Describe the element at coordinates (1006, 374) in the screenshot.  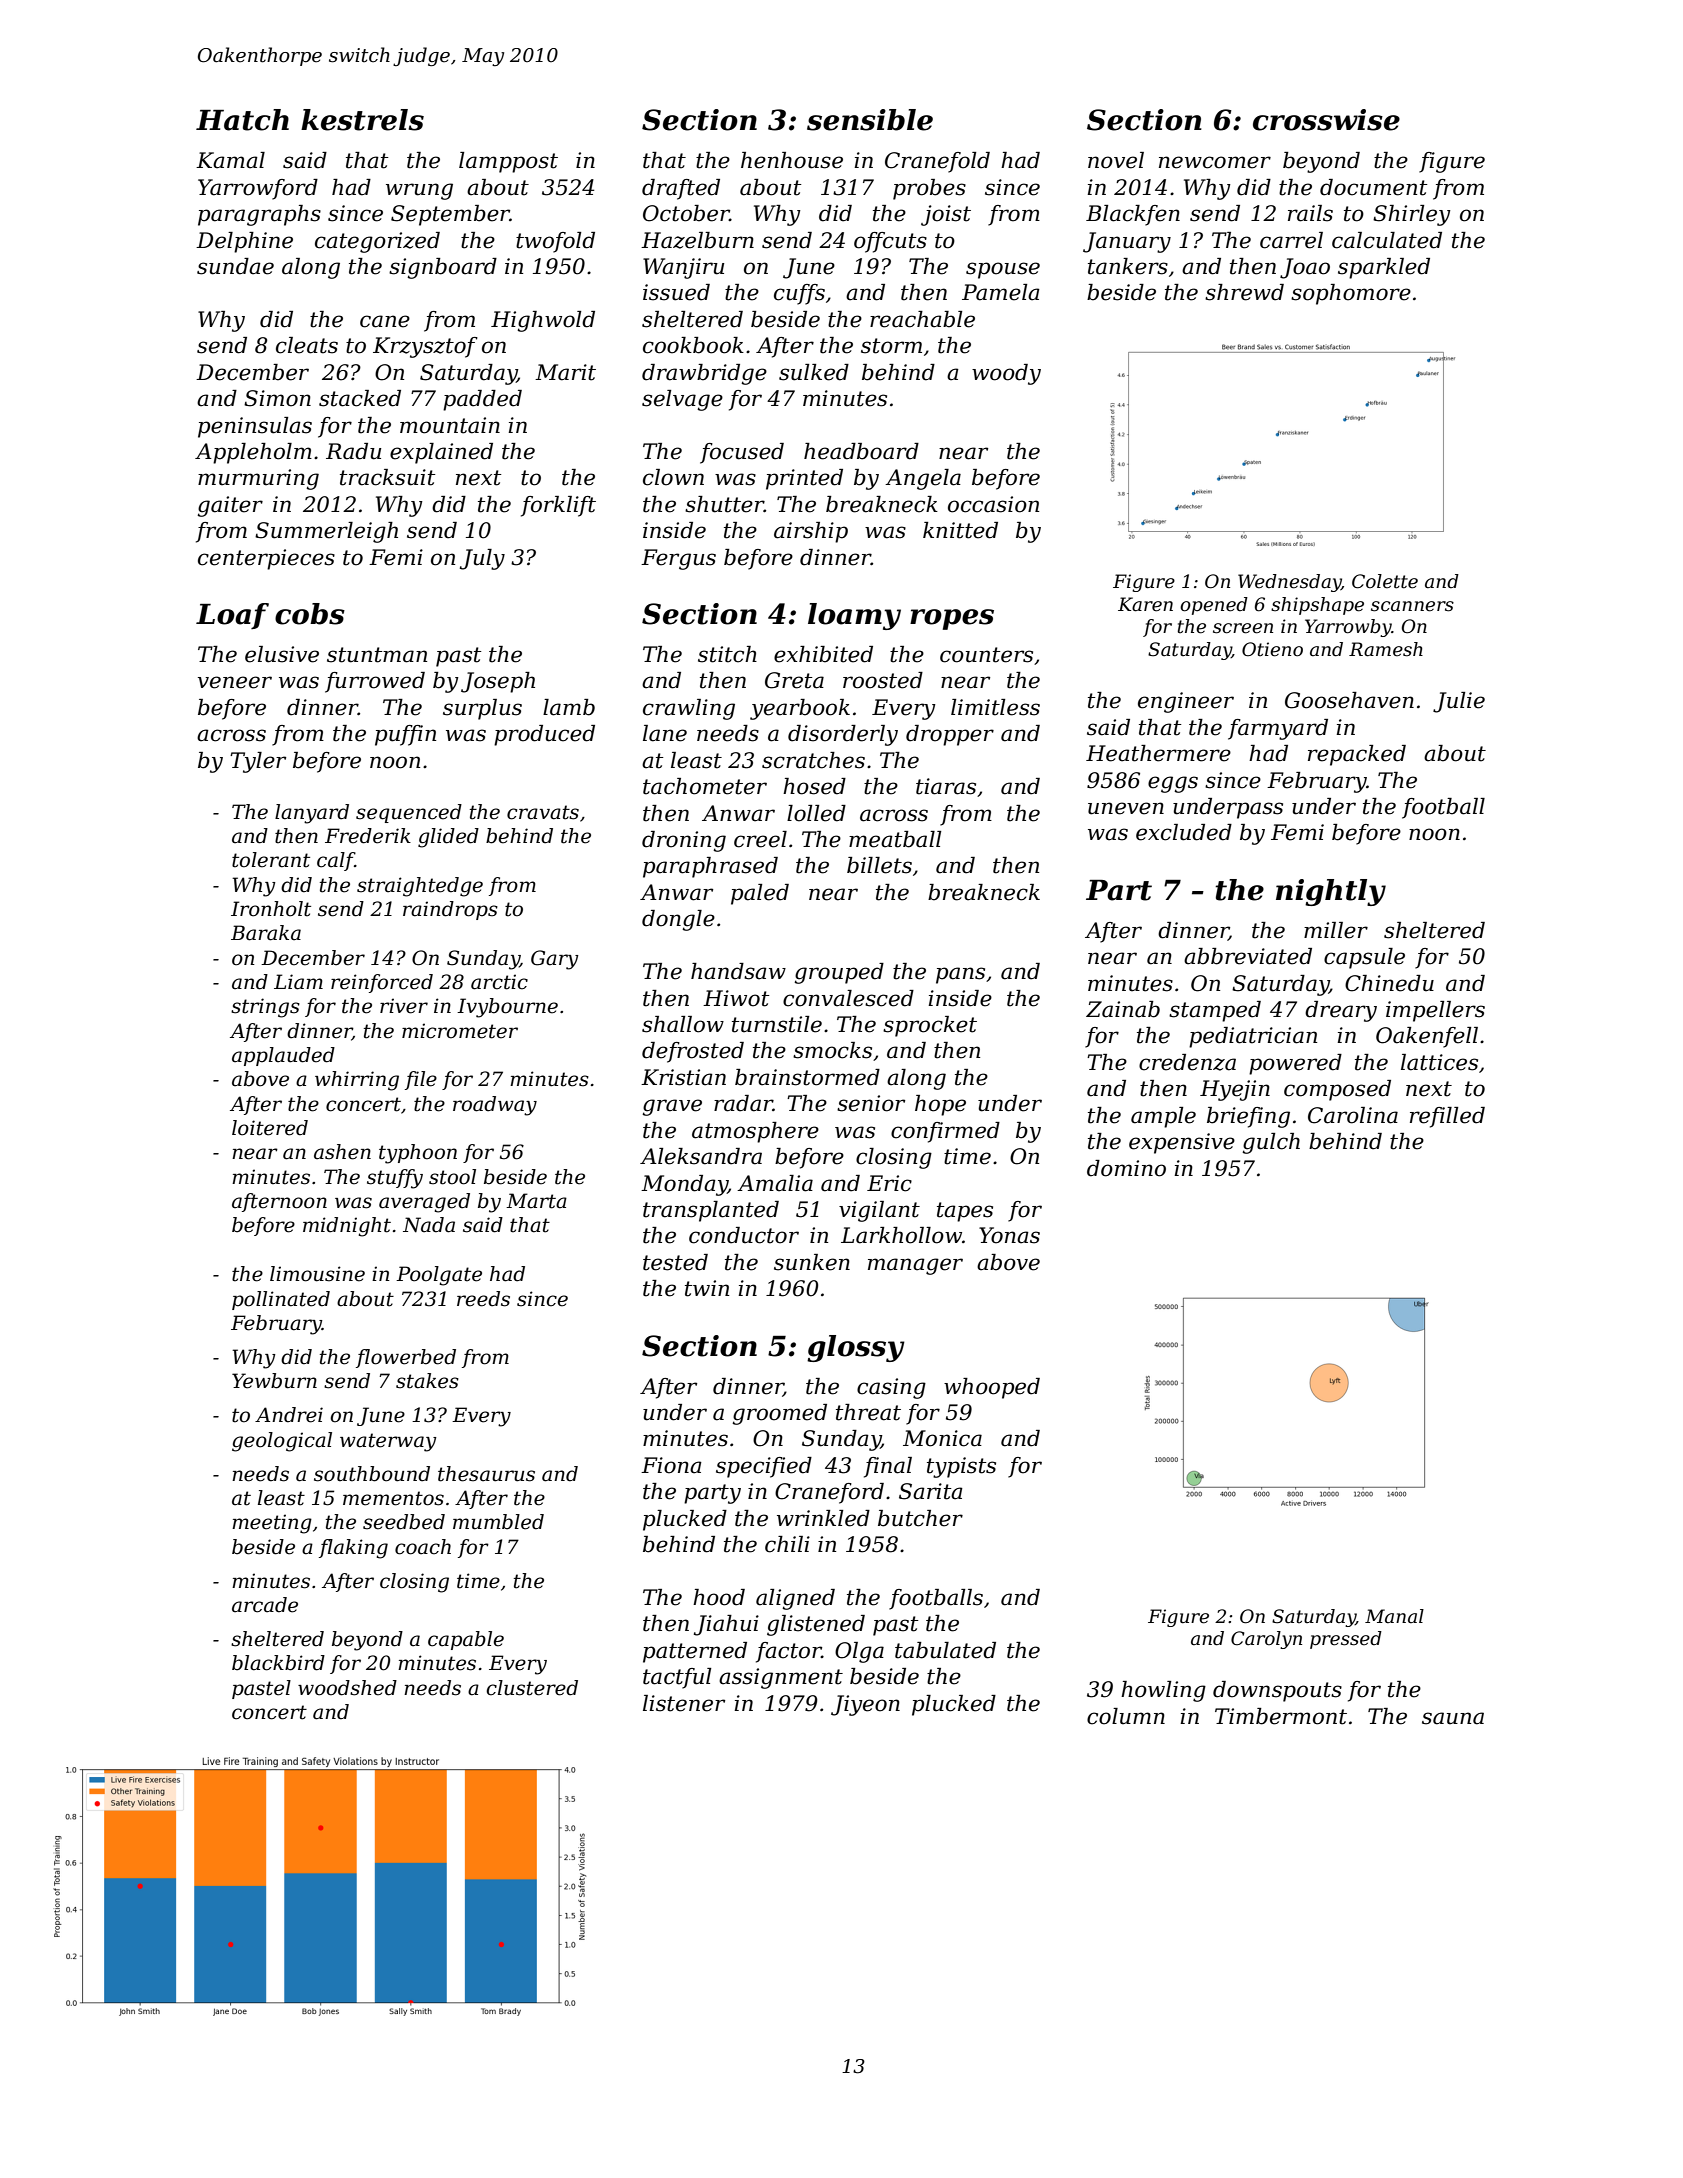
I see `woody` at that location.
